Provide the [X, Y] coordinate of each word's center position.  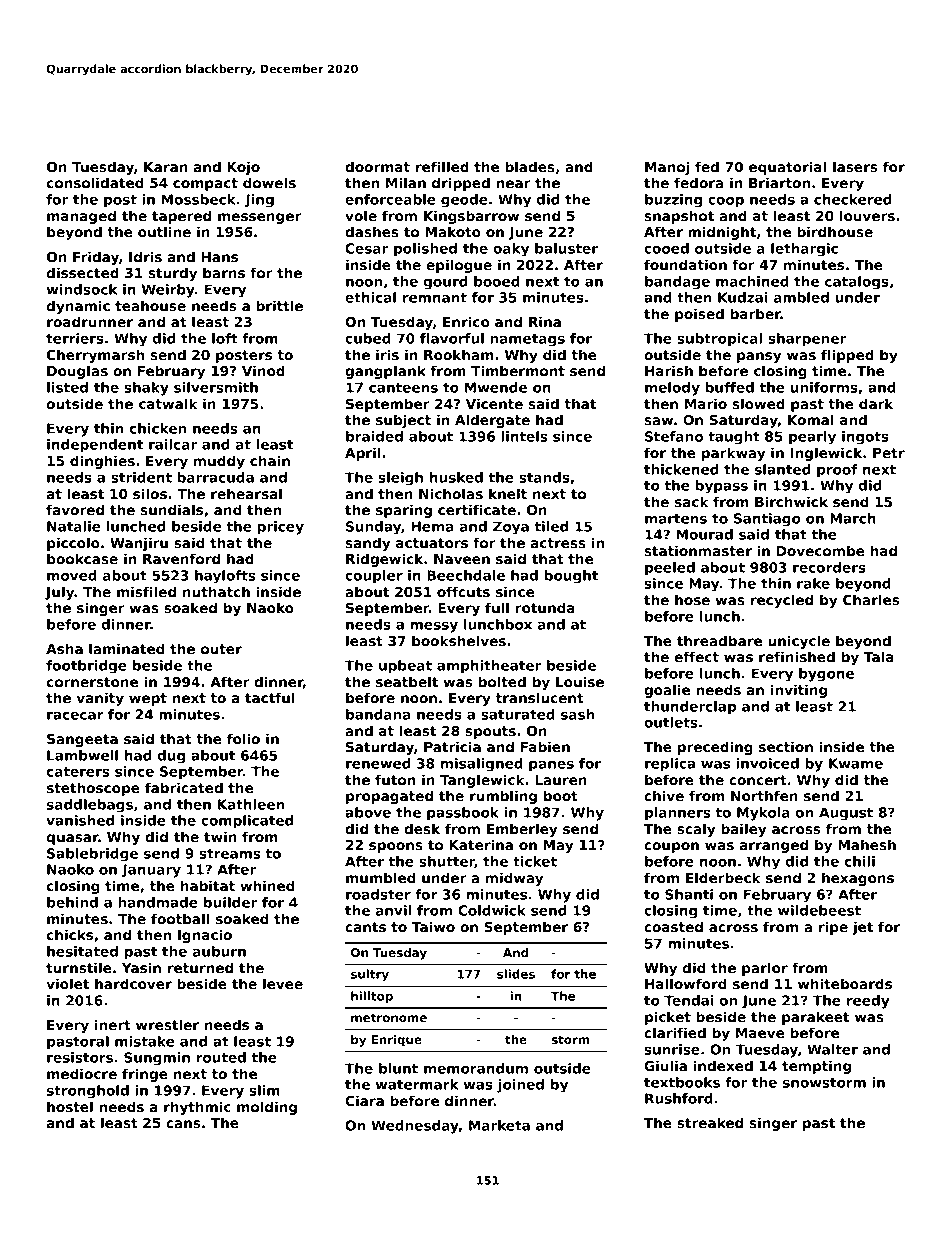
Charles [871, 600]
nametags [527, 340]
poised [699, 315]
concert [758, 780]
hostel [70, 1106]
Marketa [499, 1125]
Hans [219, 257]
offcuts [463, 591]
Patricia [452, 746]
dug [171, 757]
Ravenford [181, 558]
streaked [710, 1123]
